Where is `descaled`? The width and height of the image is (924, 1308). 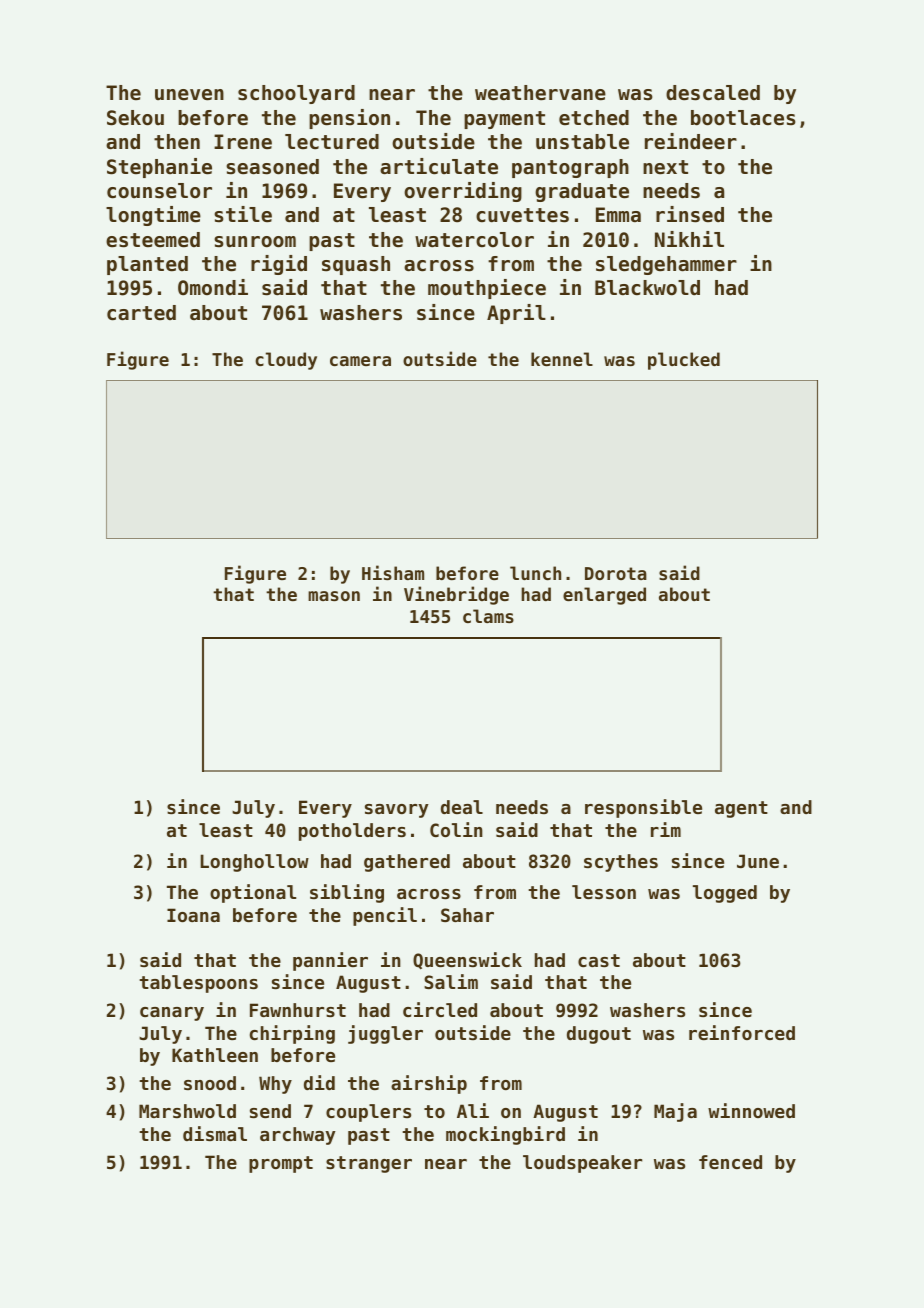
descaled is located at coordinates (713, 93).
